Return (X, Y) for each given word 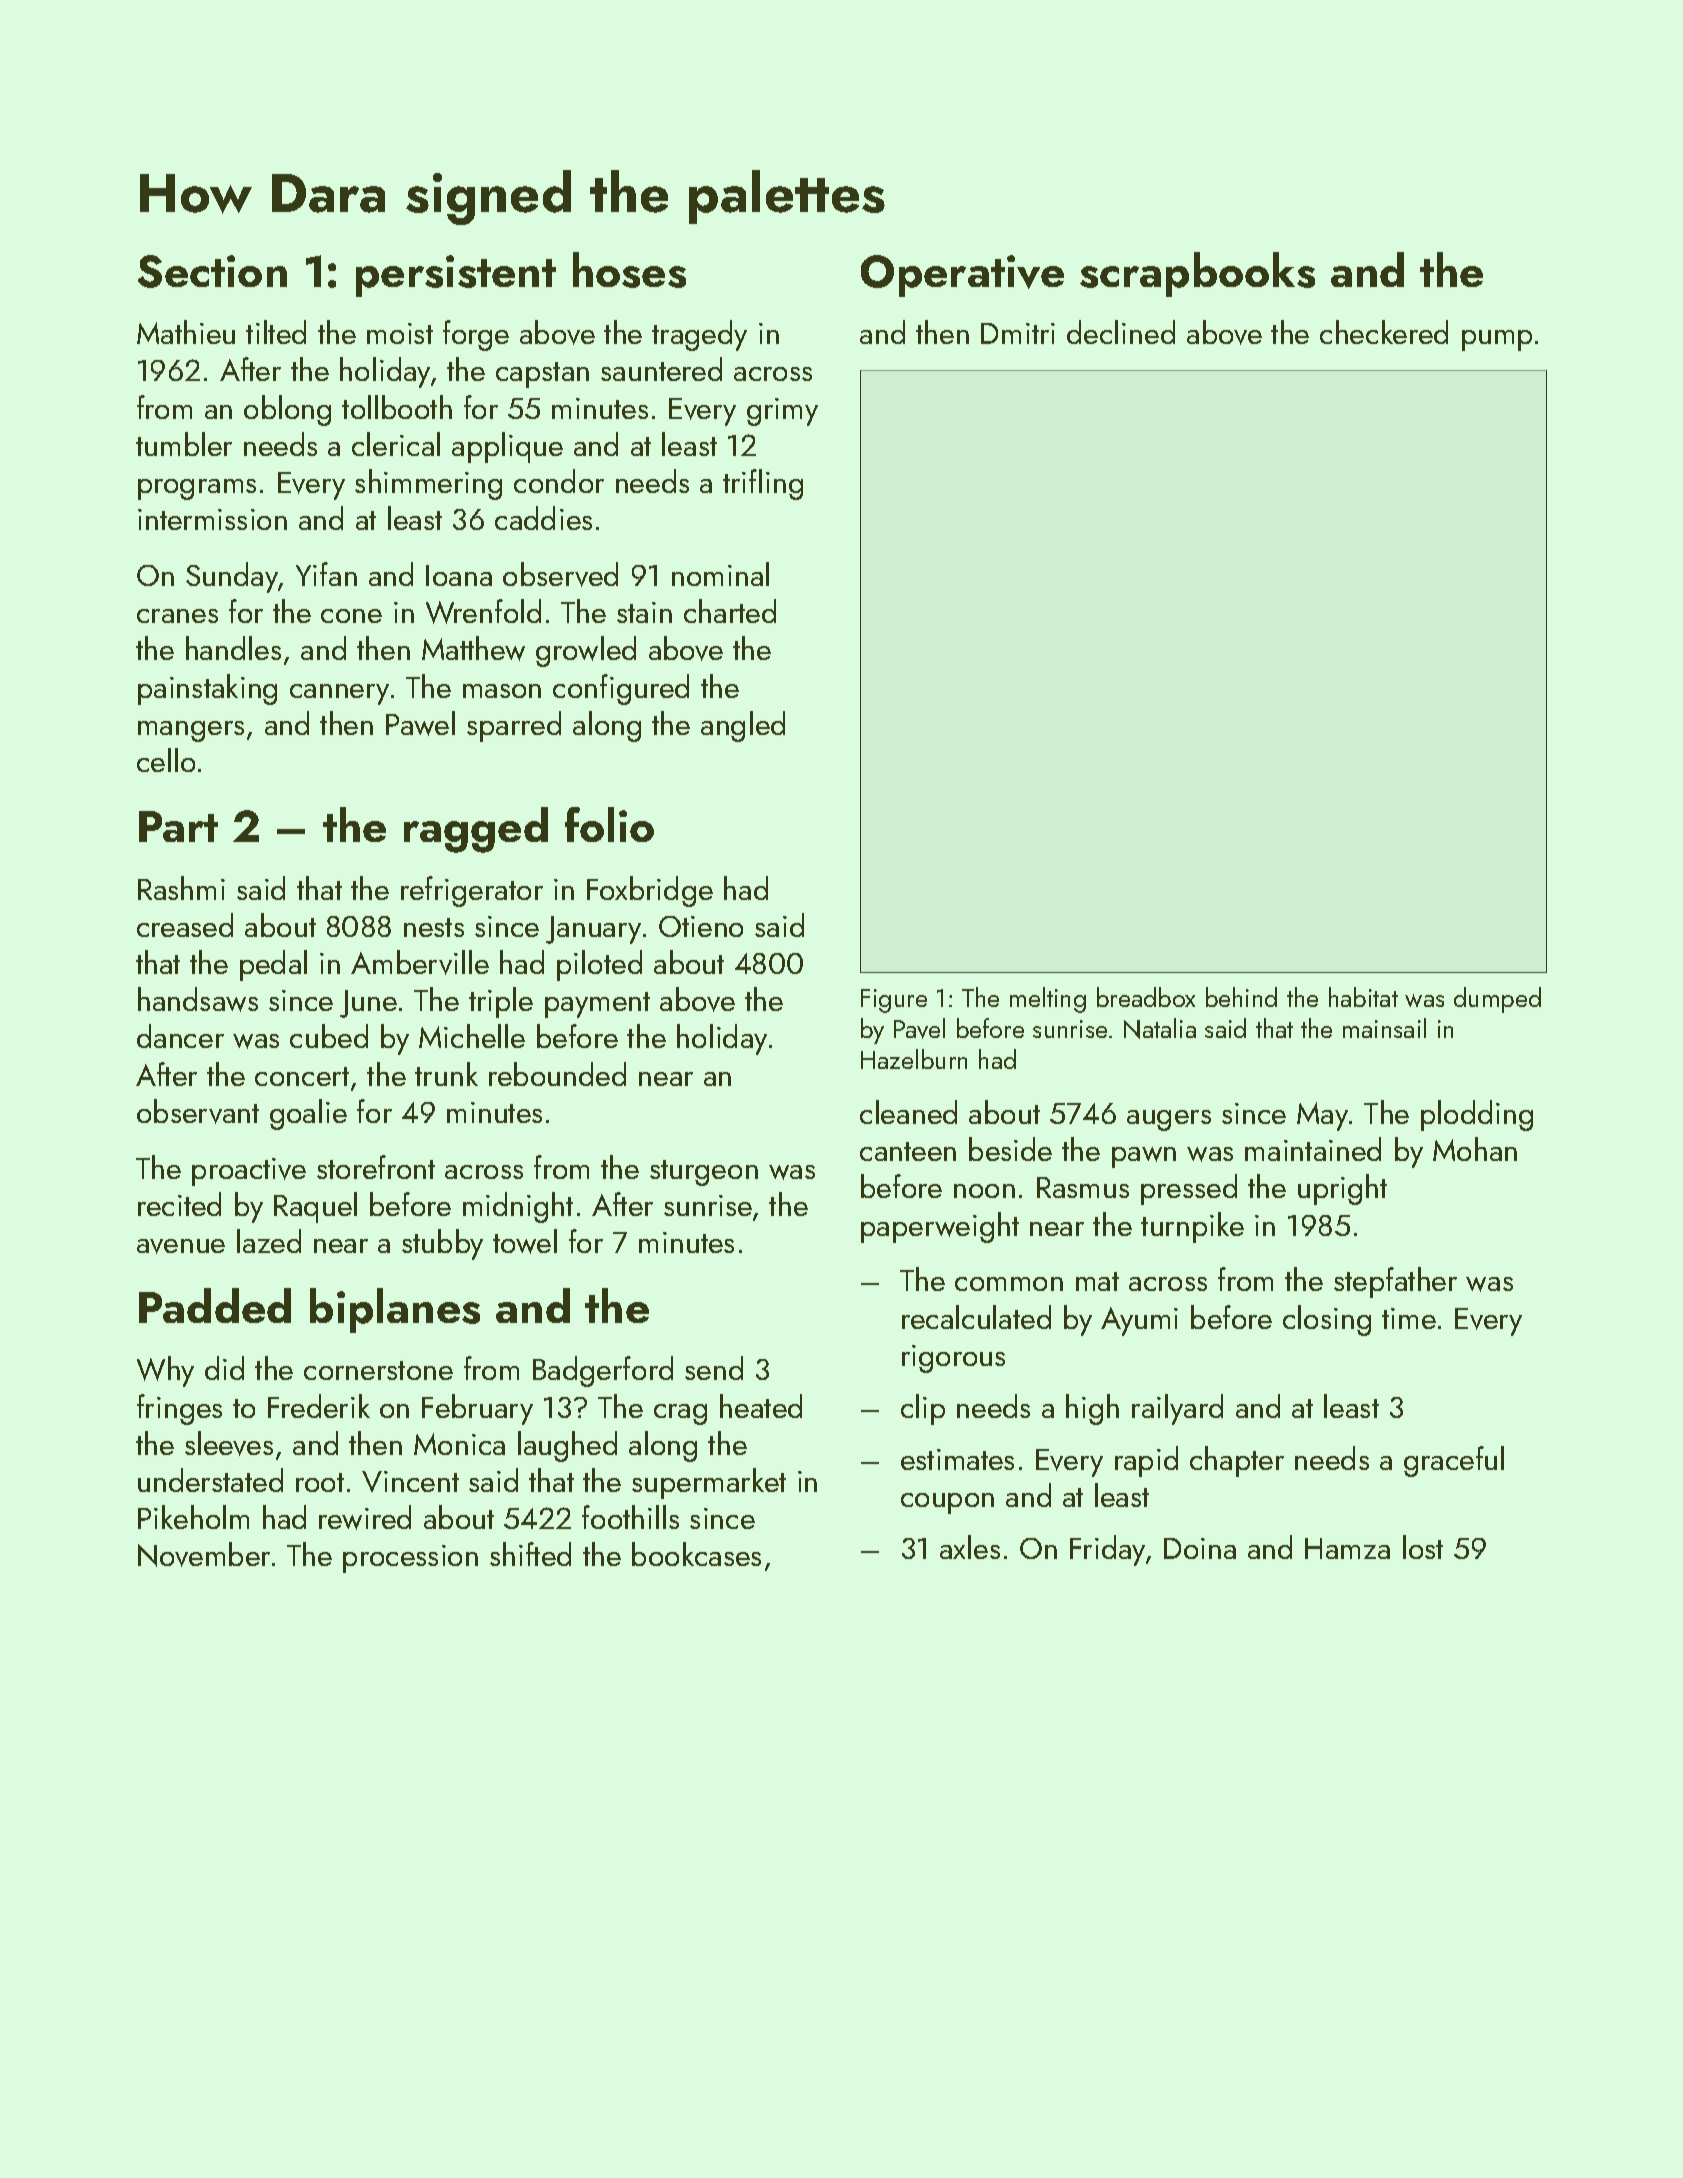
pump (1497, 340)
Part (178, 826)
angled (743, 726)
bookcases (696, 1554)
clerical (396, 444)
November (204, 1554)
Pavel (919, 1028)
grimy (782, 412)
